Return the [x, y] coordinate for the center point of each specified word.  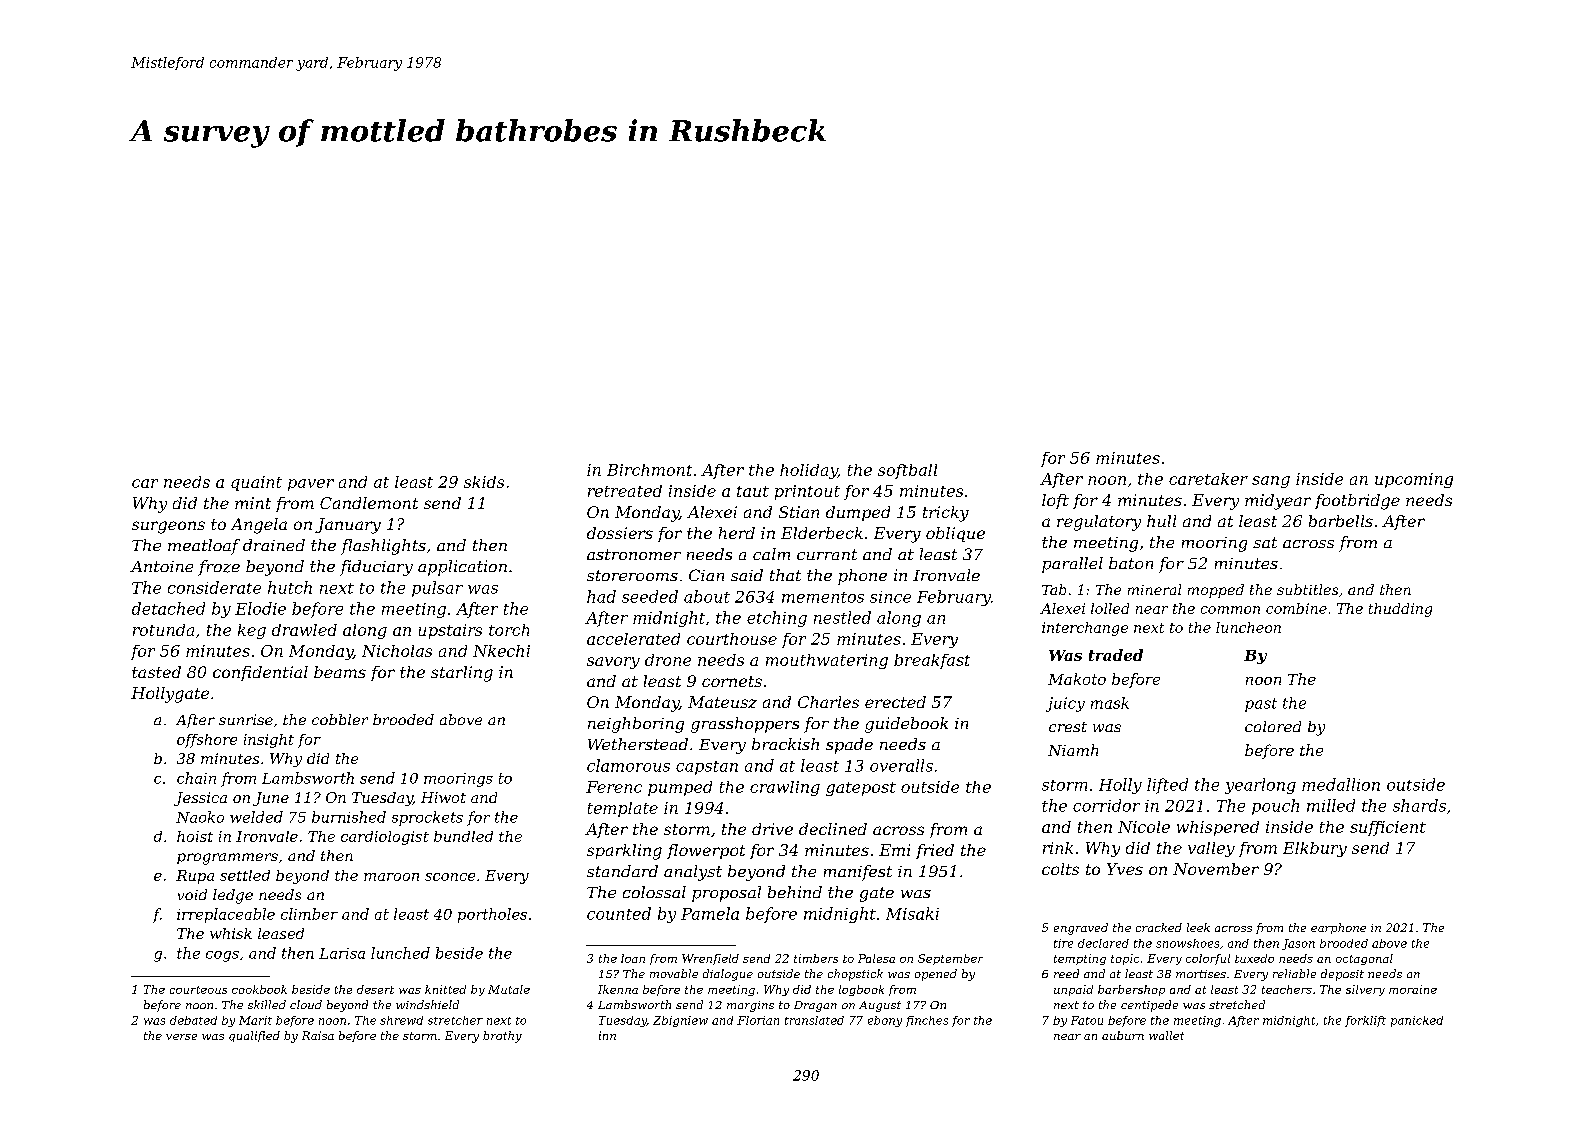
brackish [785, 744]
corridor [1106, 805]
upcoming [1414, 480]
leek [1198, 927]
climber [309, 914]
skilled [267, 1004]
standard [622, 871]
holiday [809, 471]
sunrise [246, 719]
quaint [256, 483]
